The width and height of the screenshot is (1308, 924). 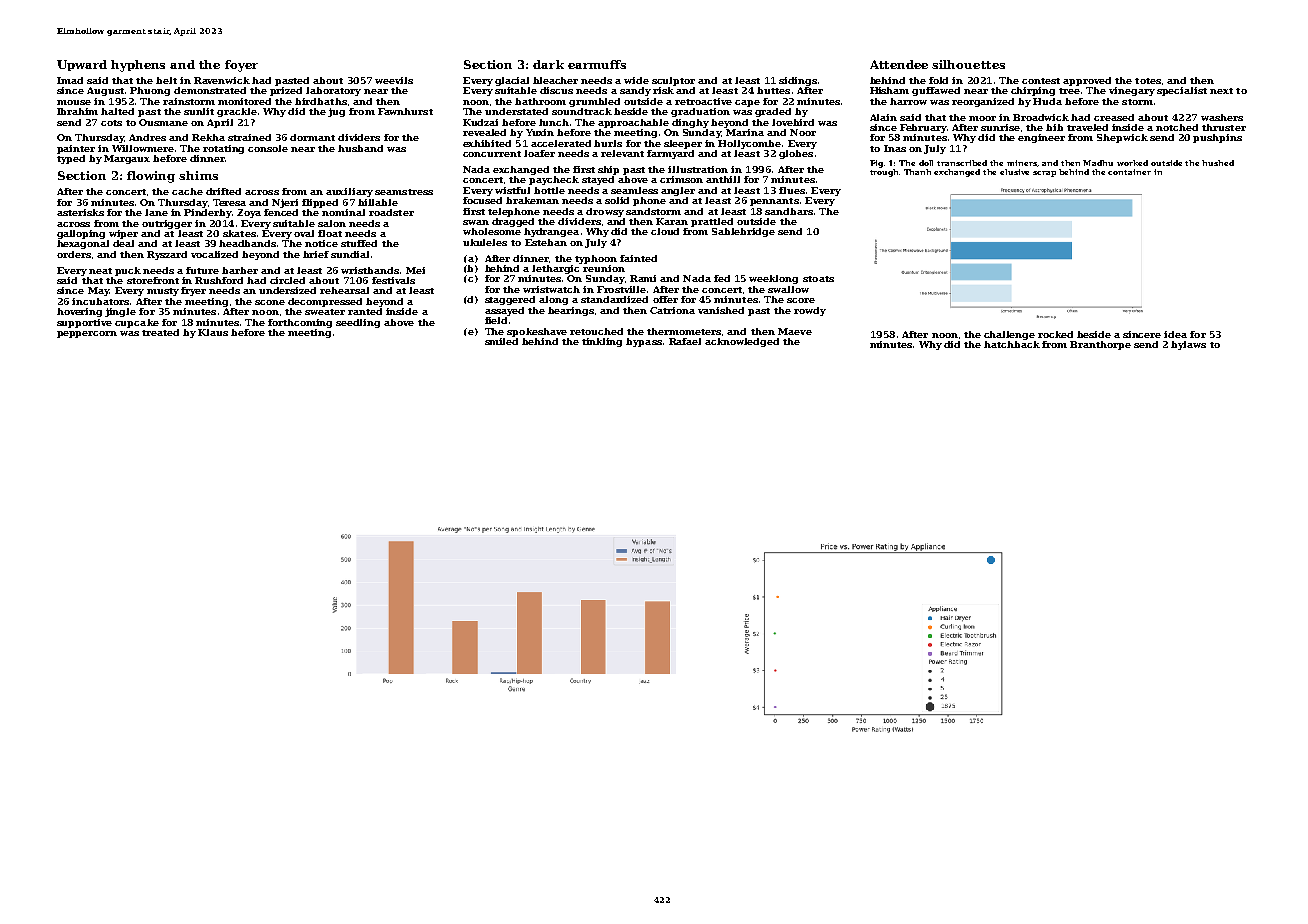 I want to click on cape, so click(x=747, y=103).
